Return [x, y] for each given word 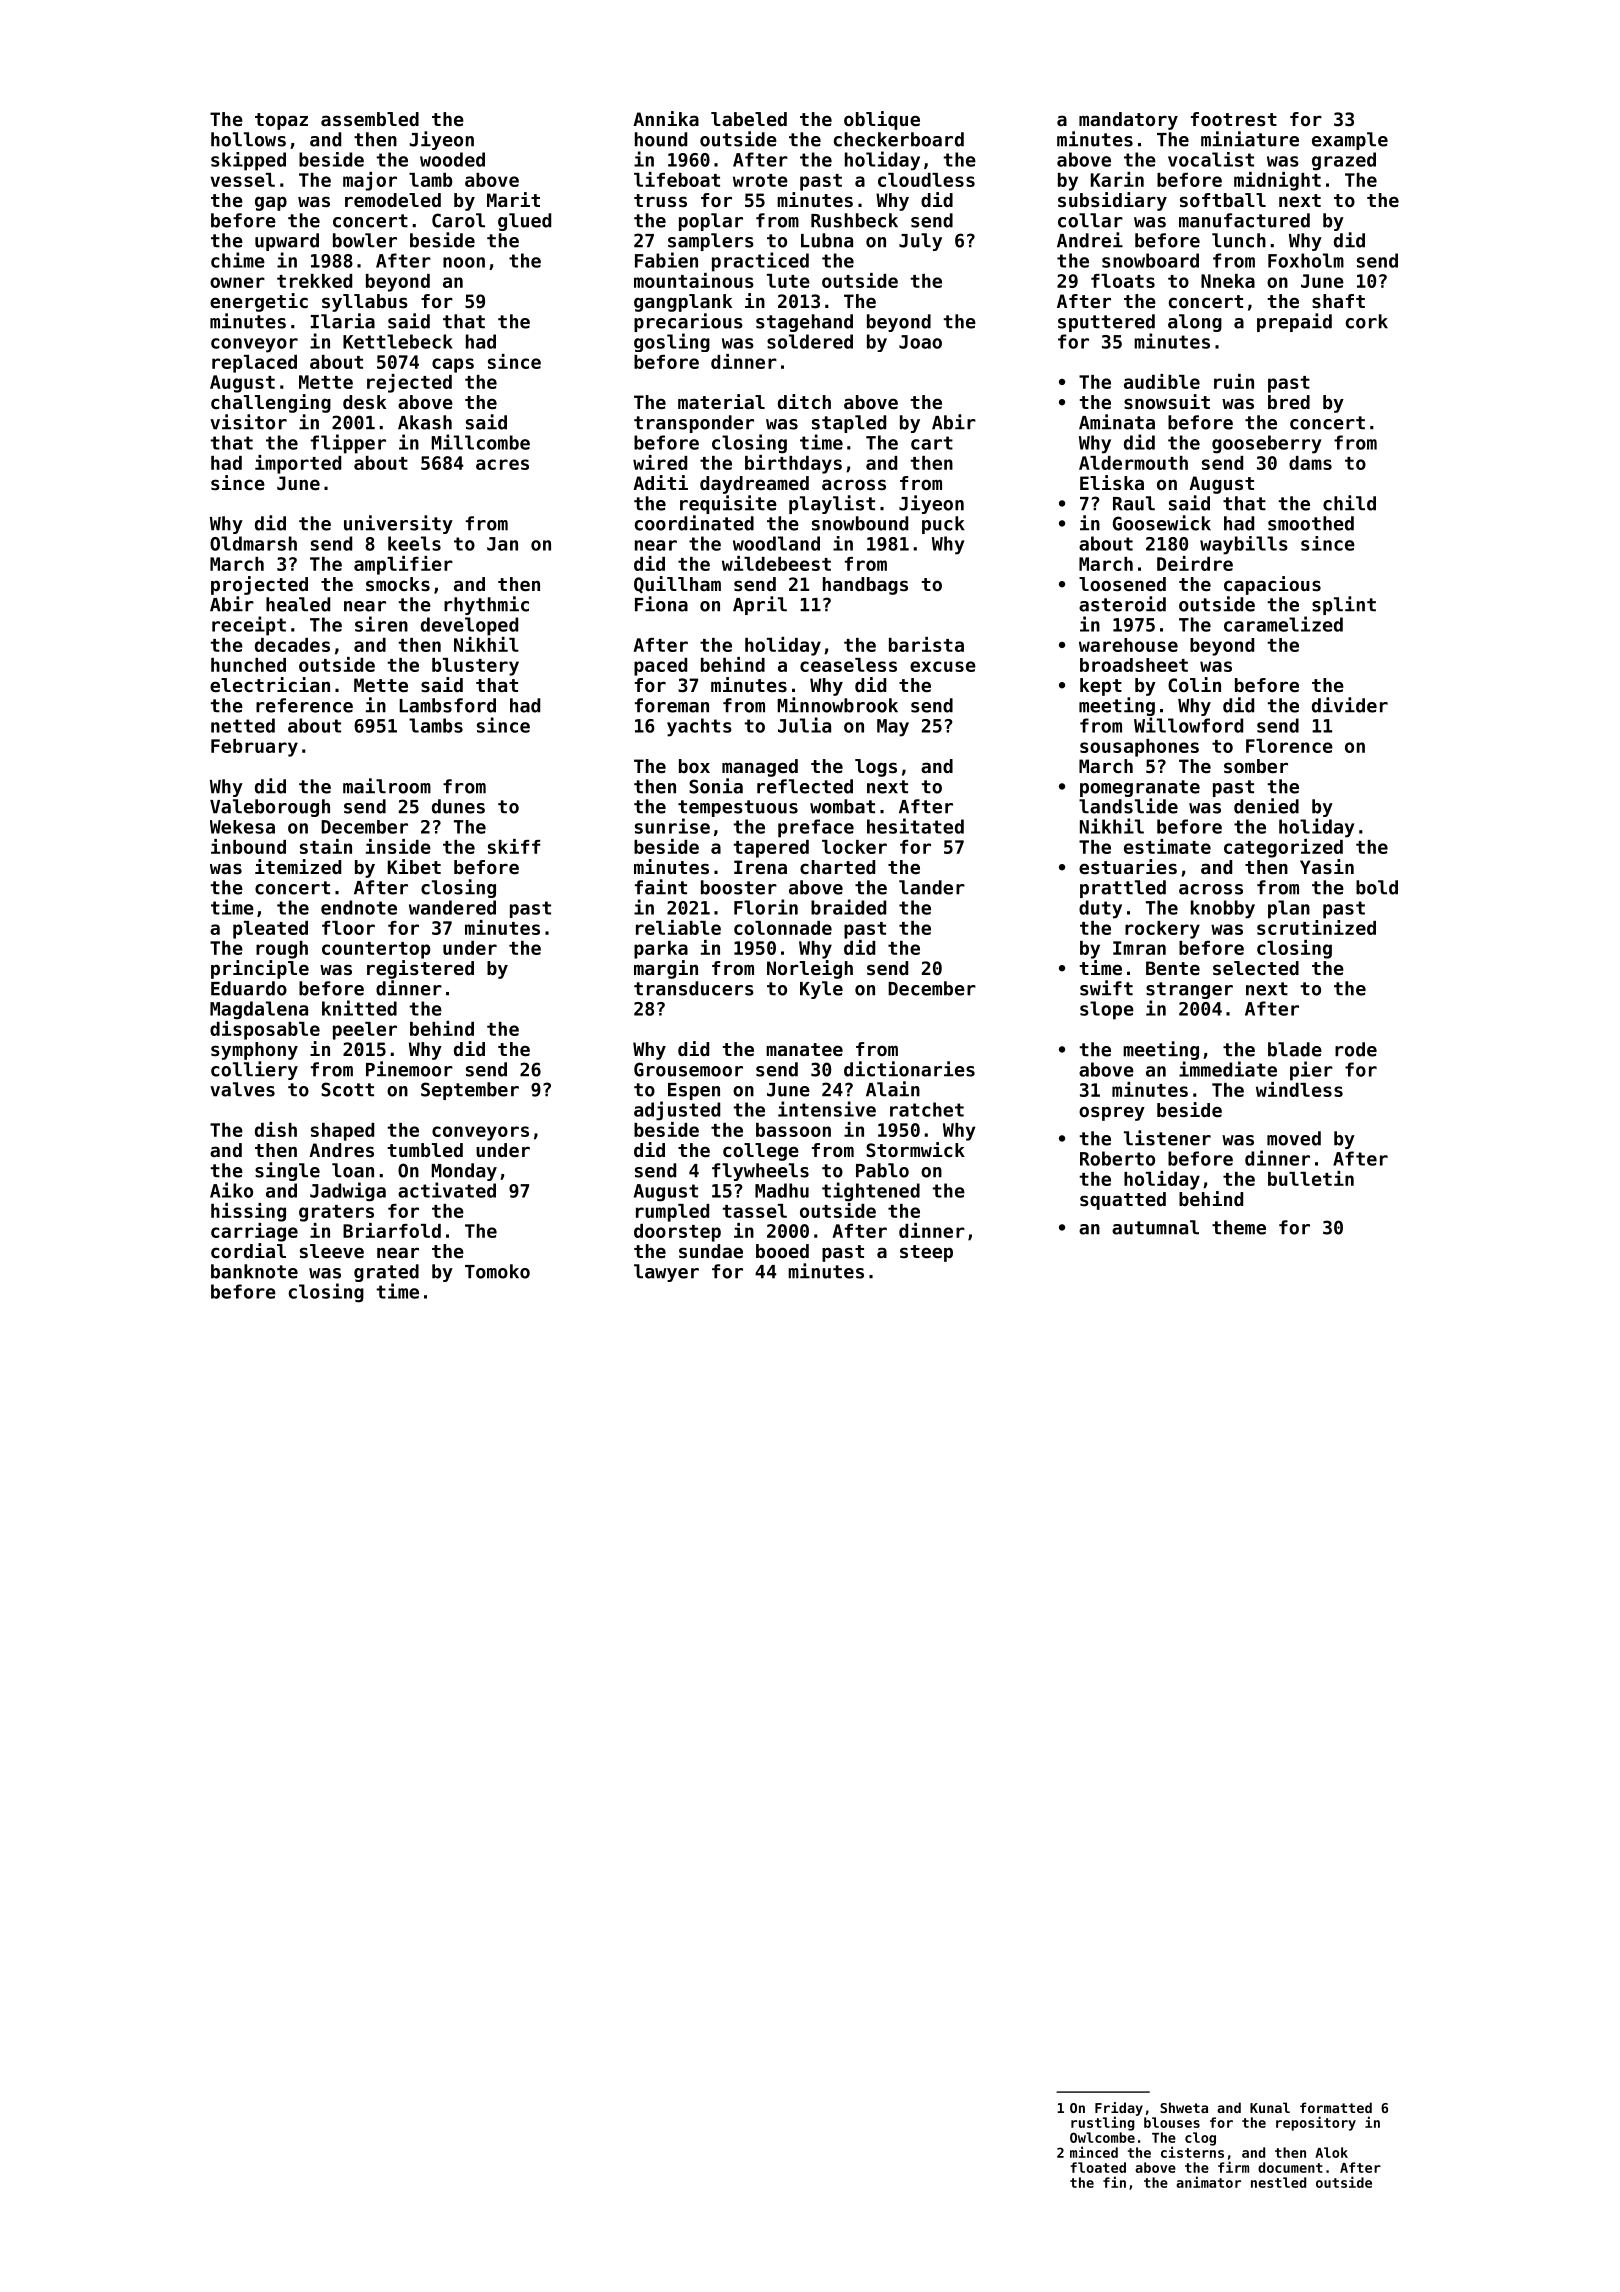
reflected [805, 786]
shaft [1338, 301]
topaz [281, 121]
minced [1094, 2152]
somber [1256, 766]
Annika [666, 118]
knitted [359, 1008]
